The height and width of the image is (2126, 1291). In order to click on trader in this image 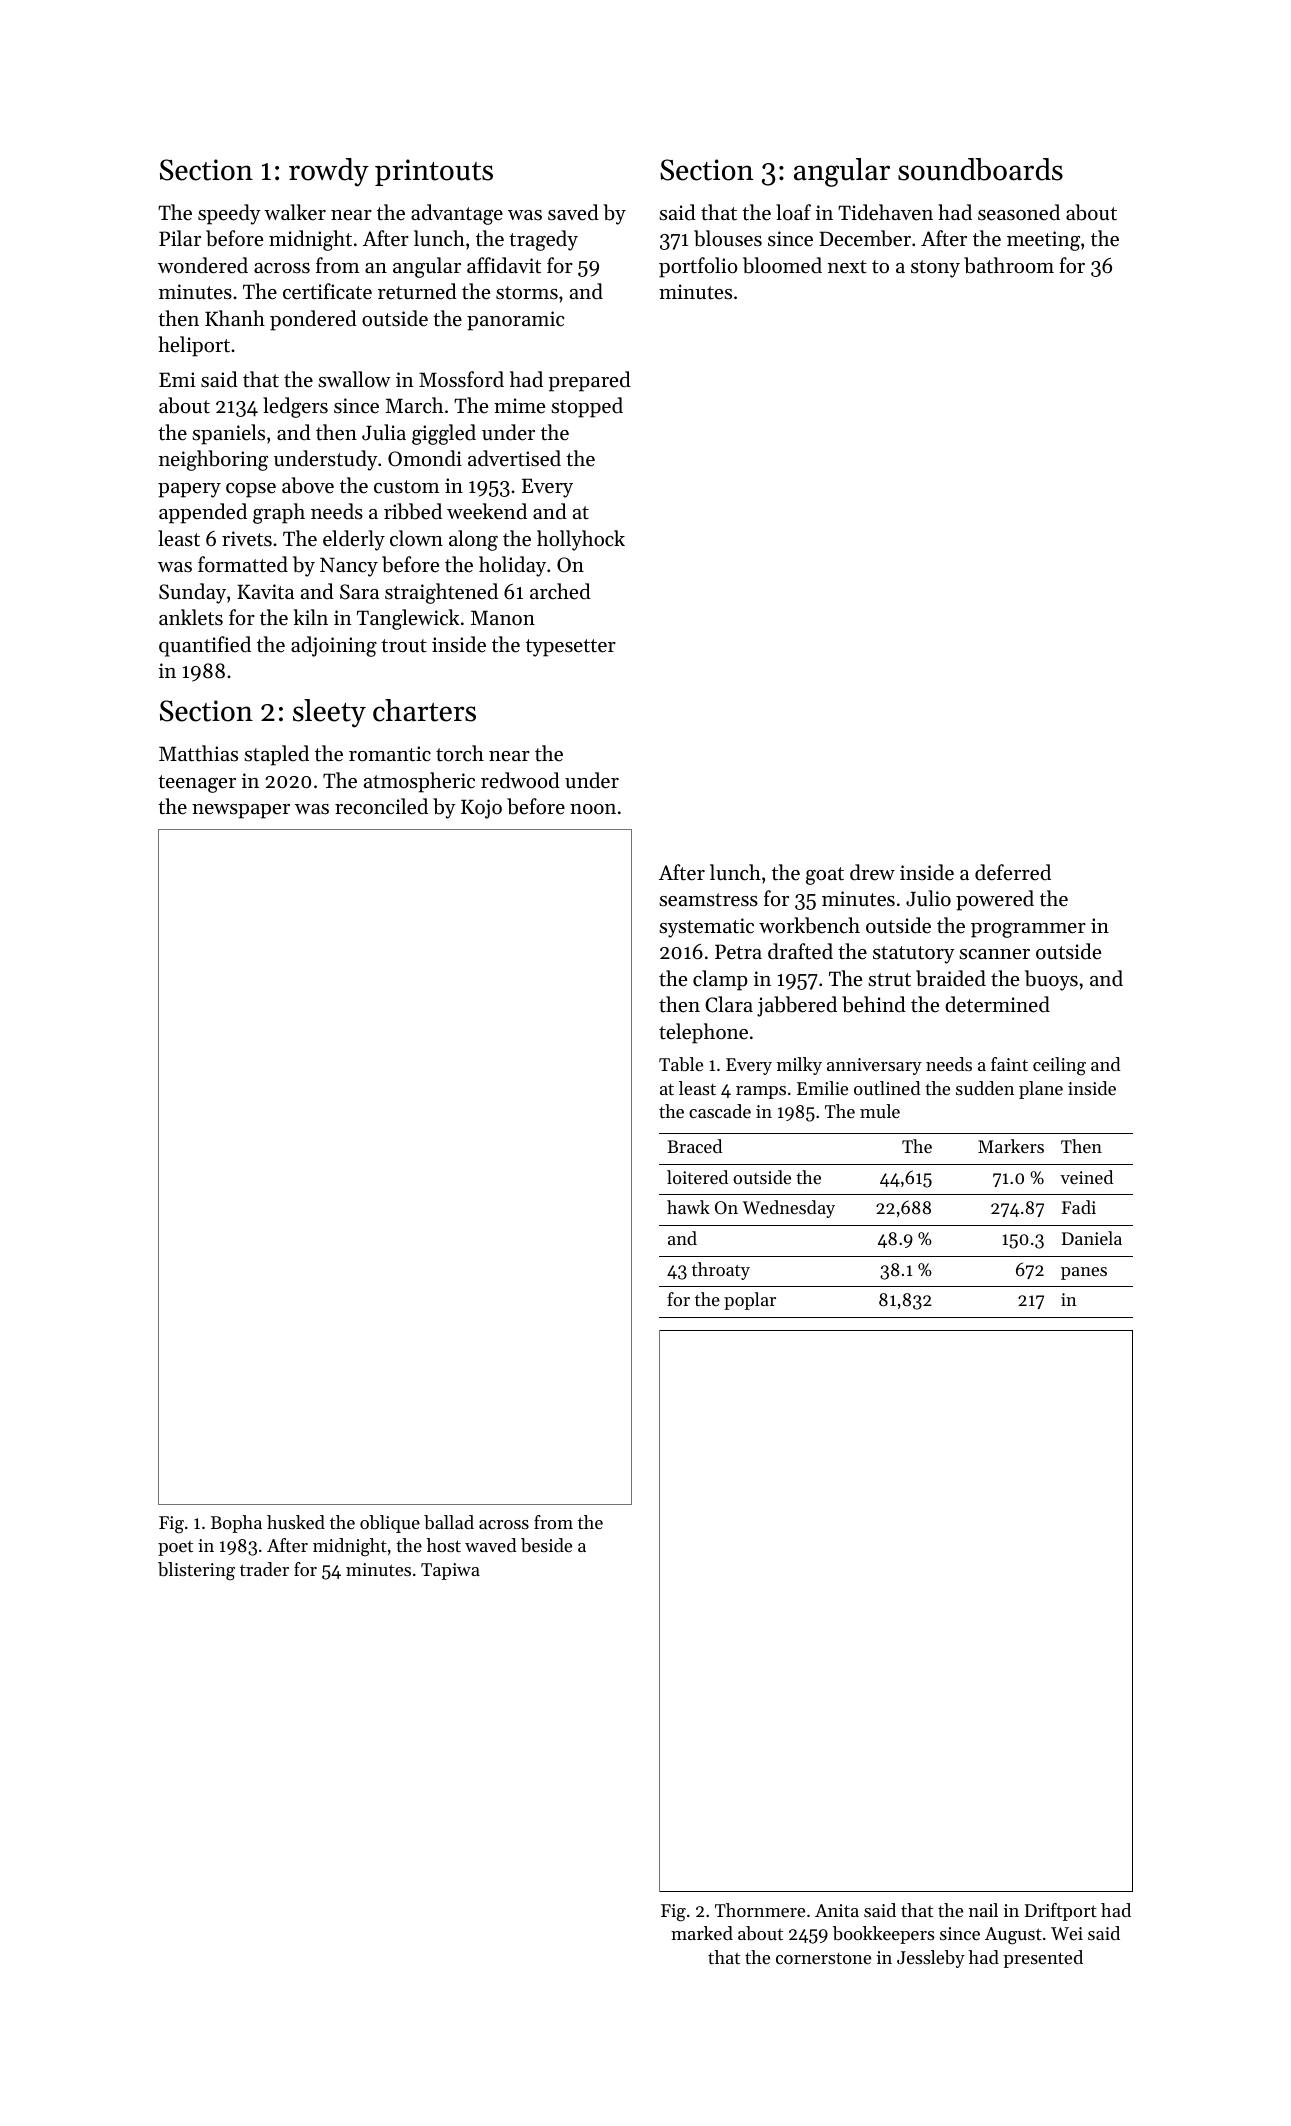, I will do `click(264, 1569)`.
